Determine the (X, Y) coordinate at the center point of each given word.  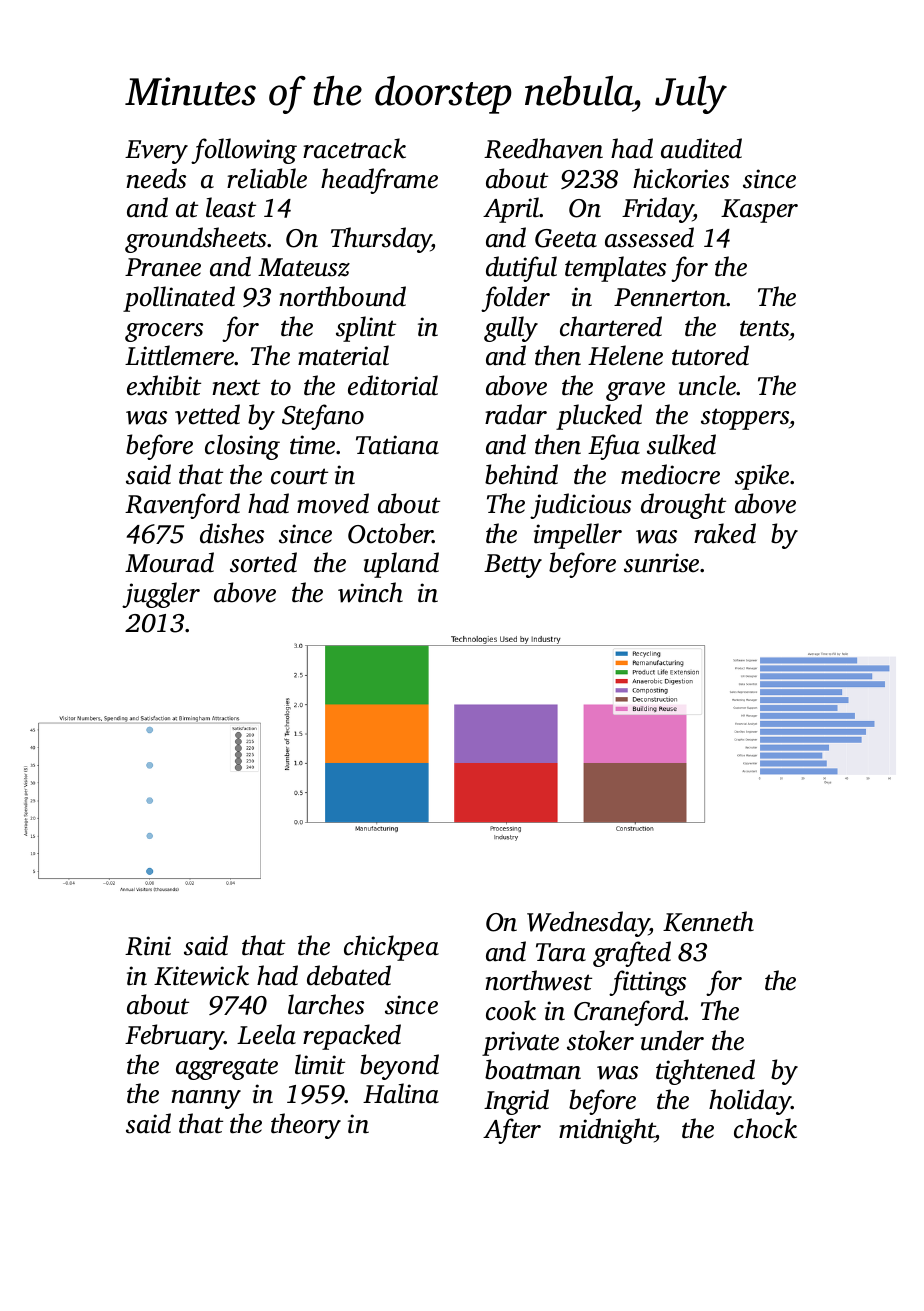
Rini (148, 946)
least (231, 207)
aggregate (227, 1069)
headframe (379, 181)
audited (701, 148)
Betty (513, 566)
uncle (708, 385)
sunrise (661, 563)
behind (521, 474)
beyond (399, 1067)
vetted (207, 414)
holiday (750, 1102)
